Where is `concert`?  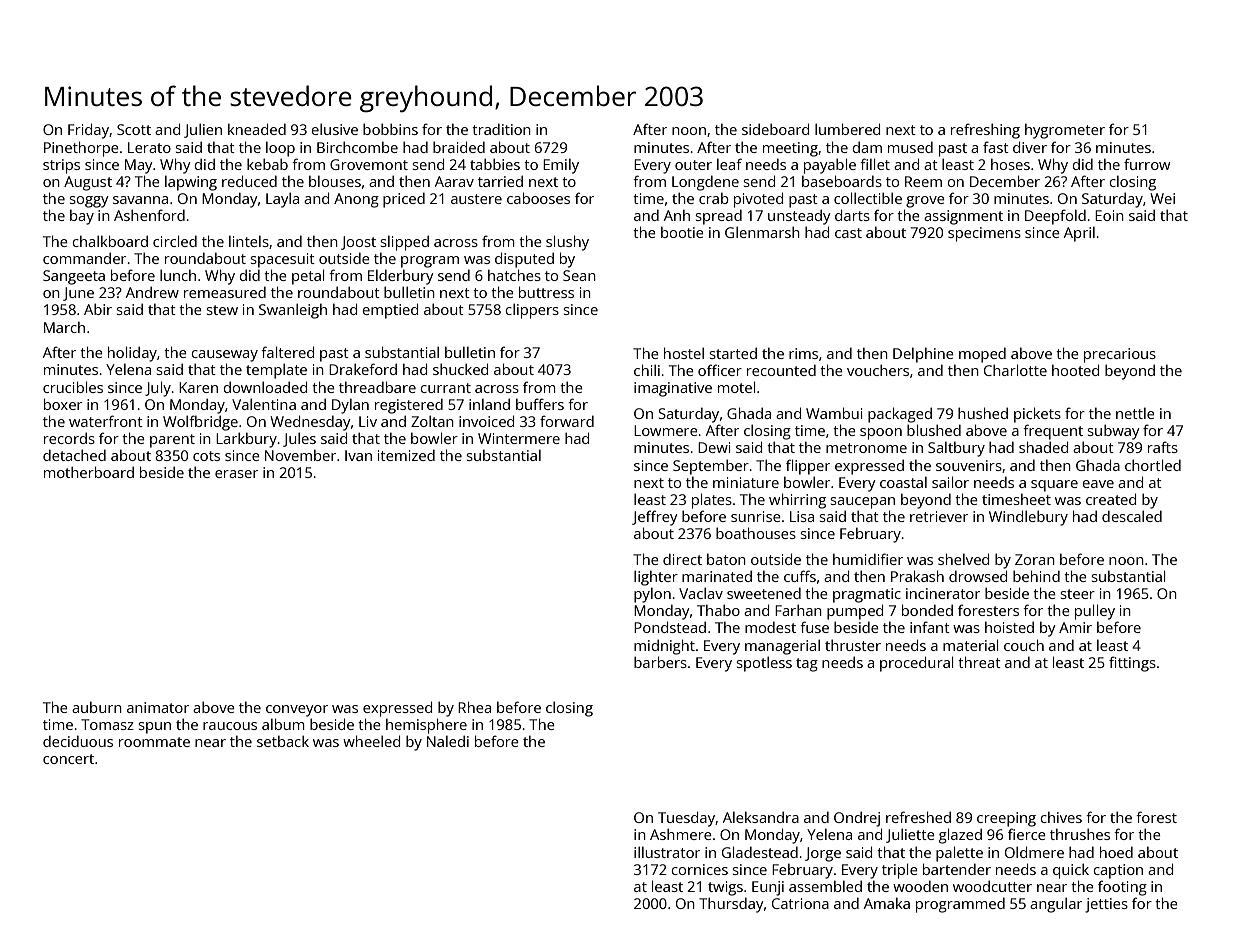 concert is located at coordinates (68, 759).
